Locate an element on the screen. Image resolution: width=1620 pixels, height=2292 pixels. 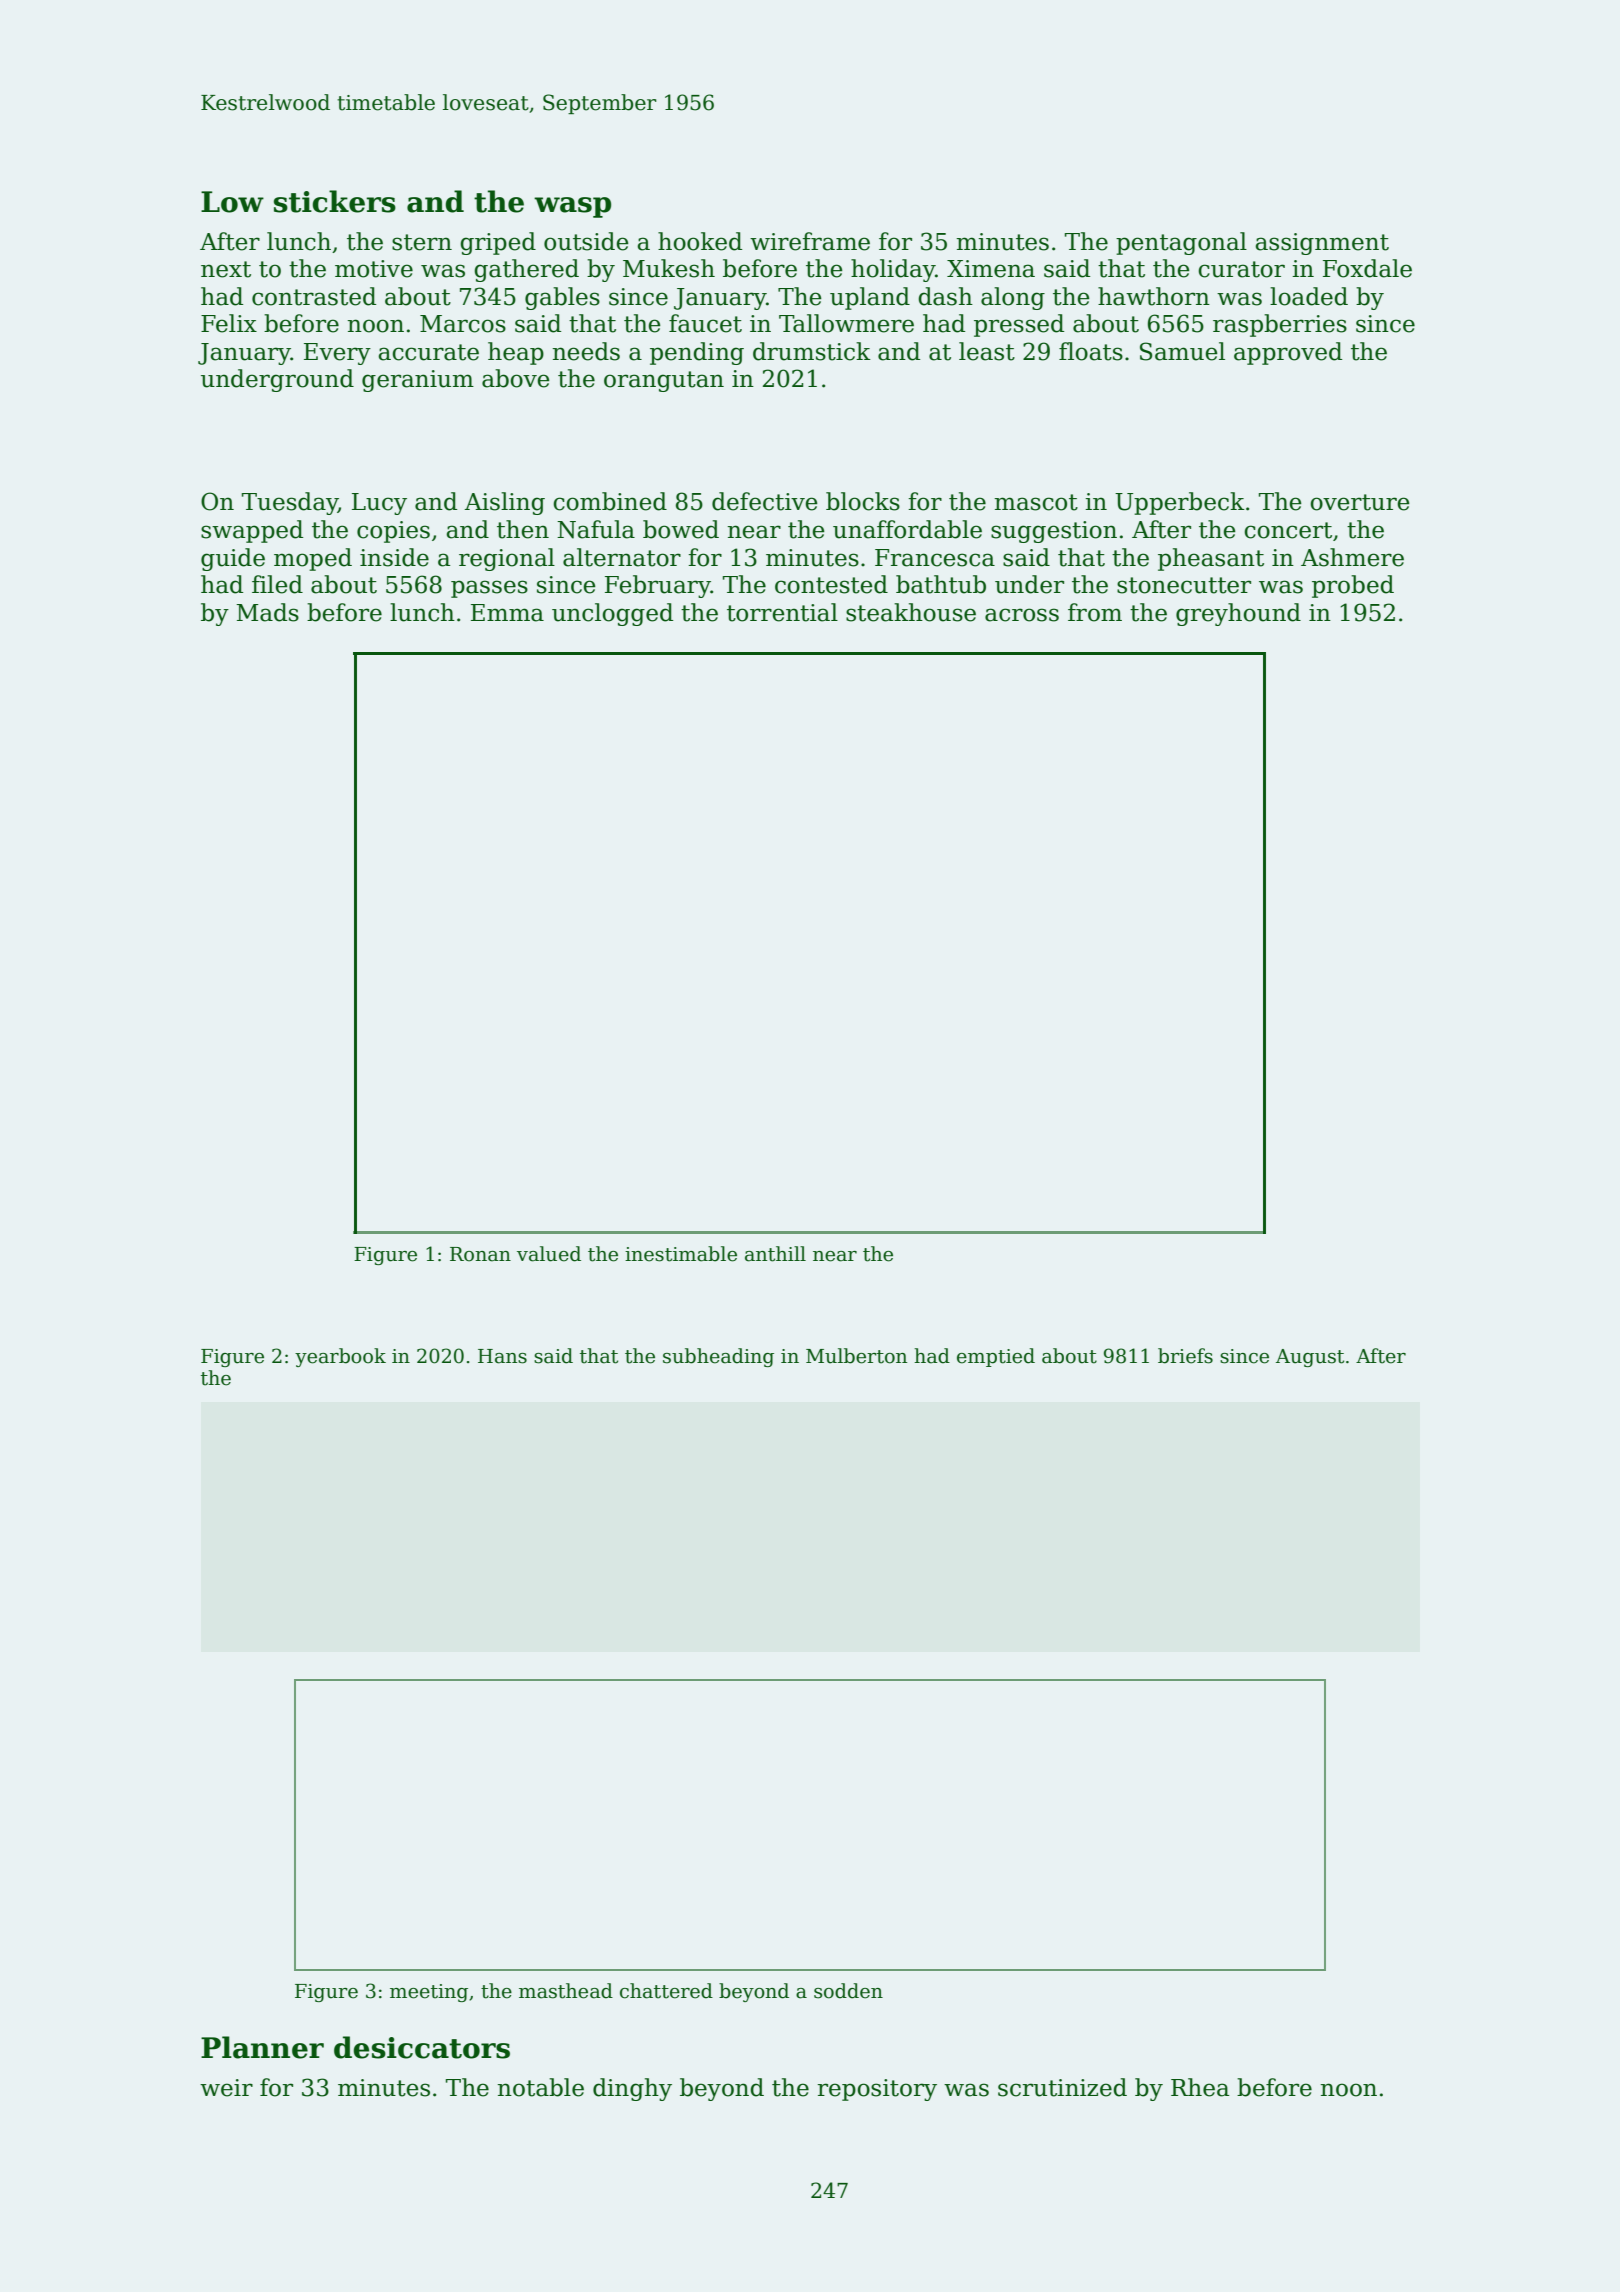
yearbook is located at coordinates (340, 1357).
